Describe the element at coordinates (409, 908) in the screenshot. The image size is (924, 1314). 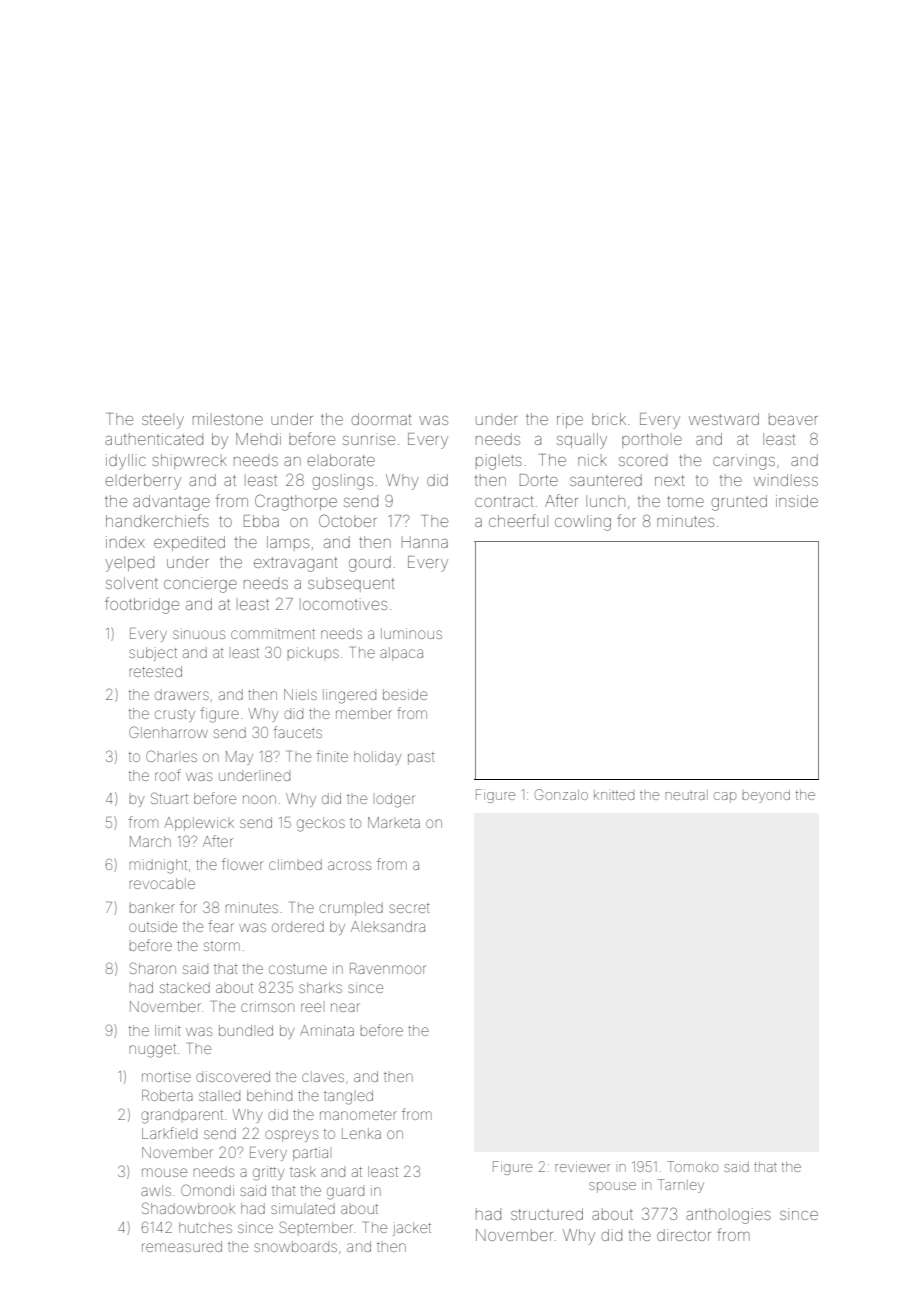
I see `secret` at that location.
